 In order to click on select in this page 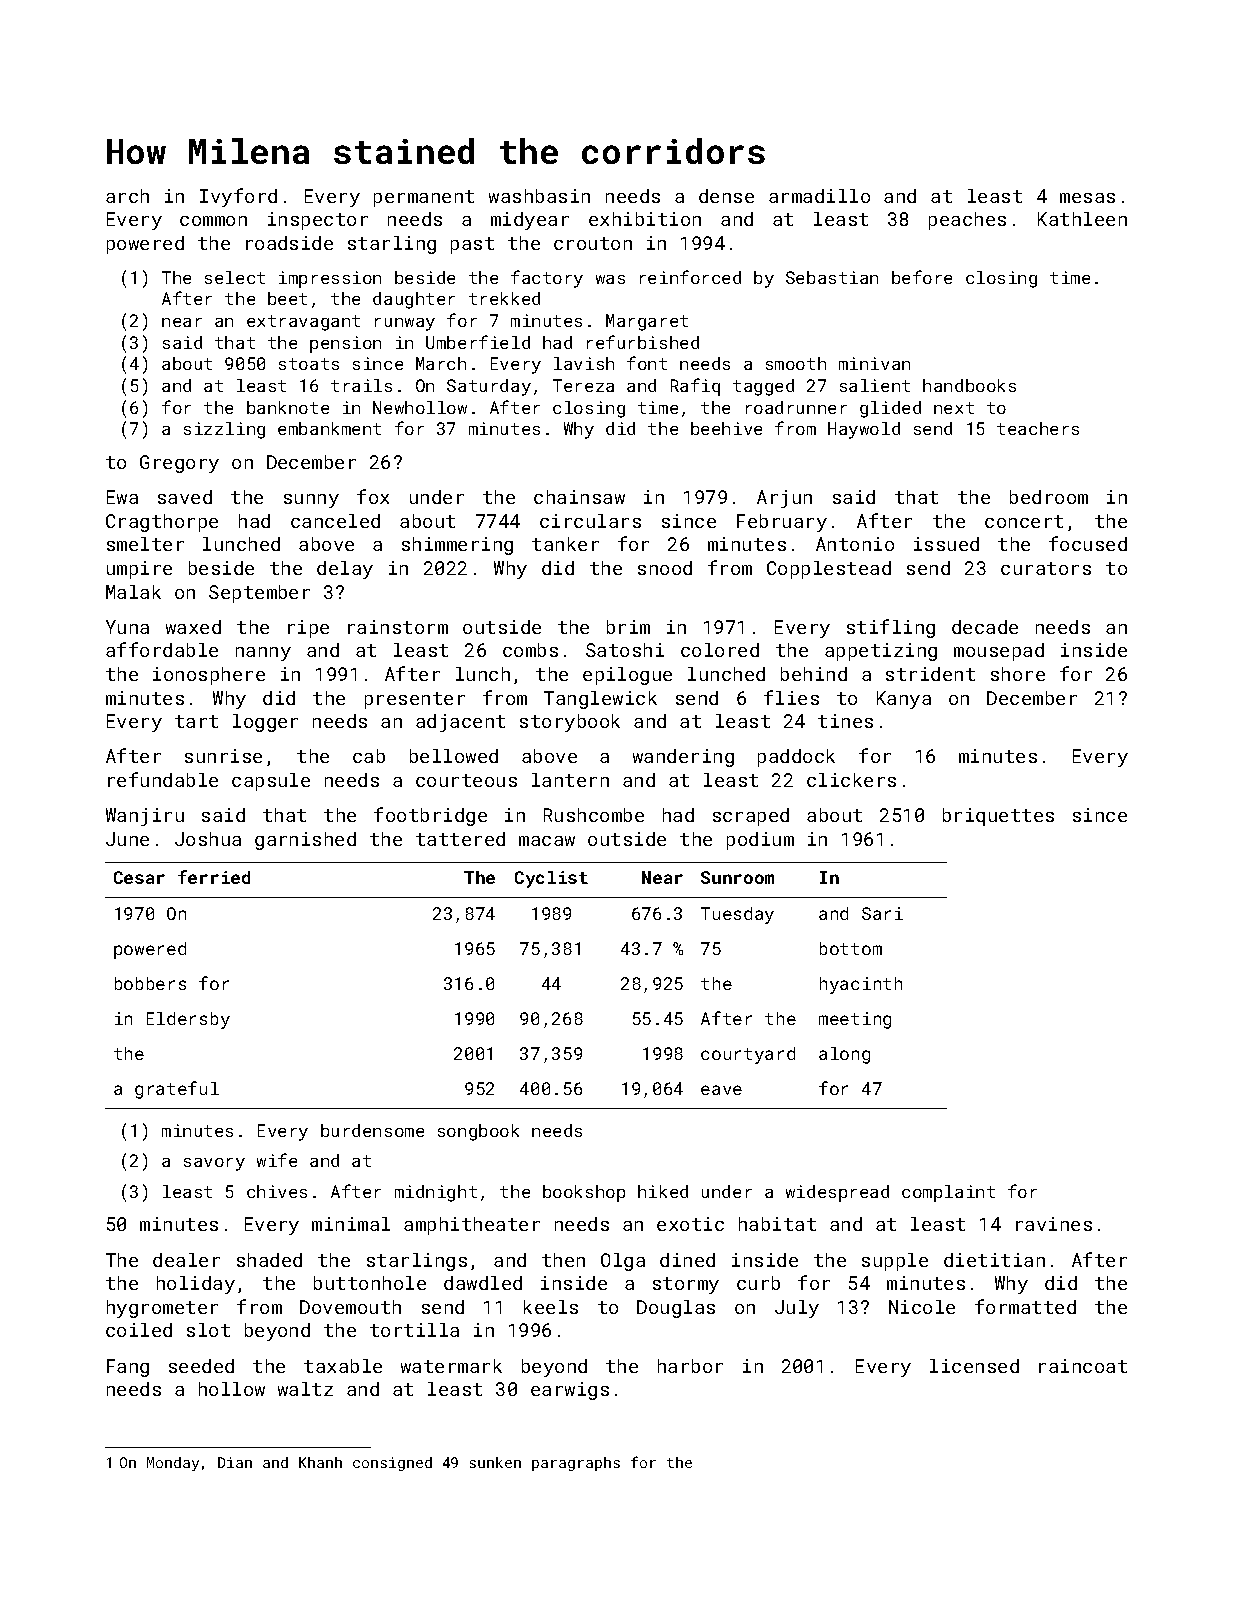, I will do `click(235, 277)`.
